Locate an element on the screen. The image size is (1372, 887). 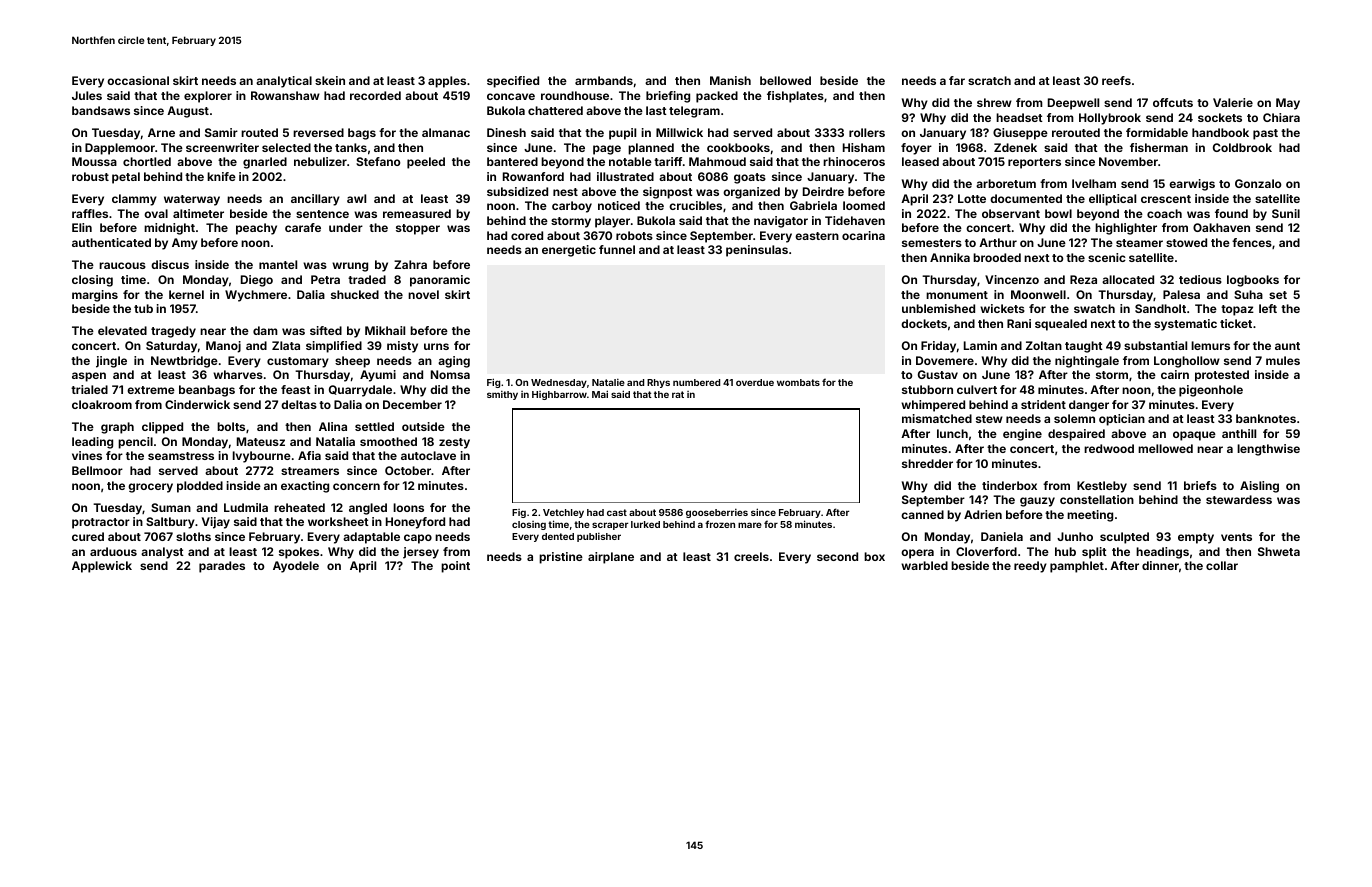
sockets is located at coordinates (1220, 117).
